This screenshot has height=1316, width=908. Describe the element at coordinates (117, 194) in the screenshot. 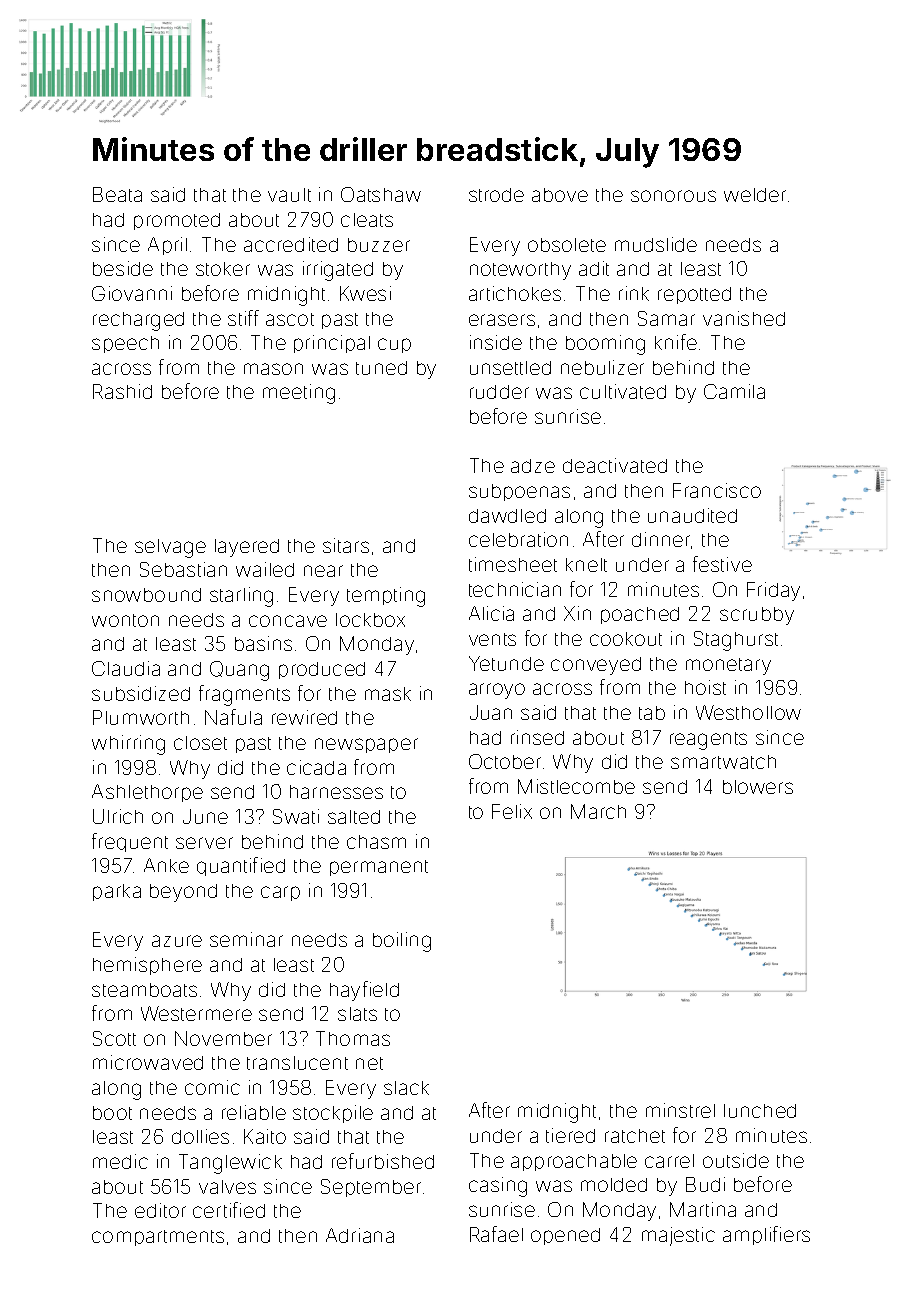

I see `Beata` at that location.
